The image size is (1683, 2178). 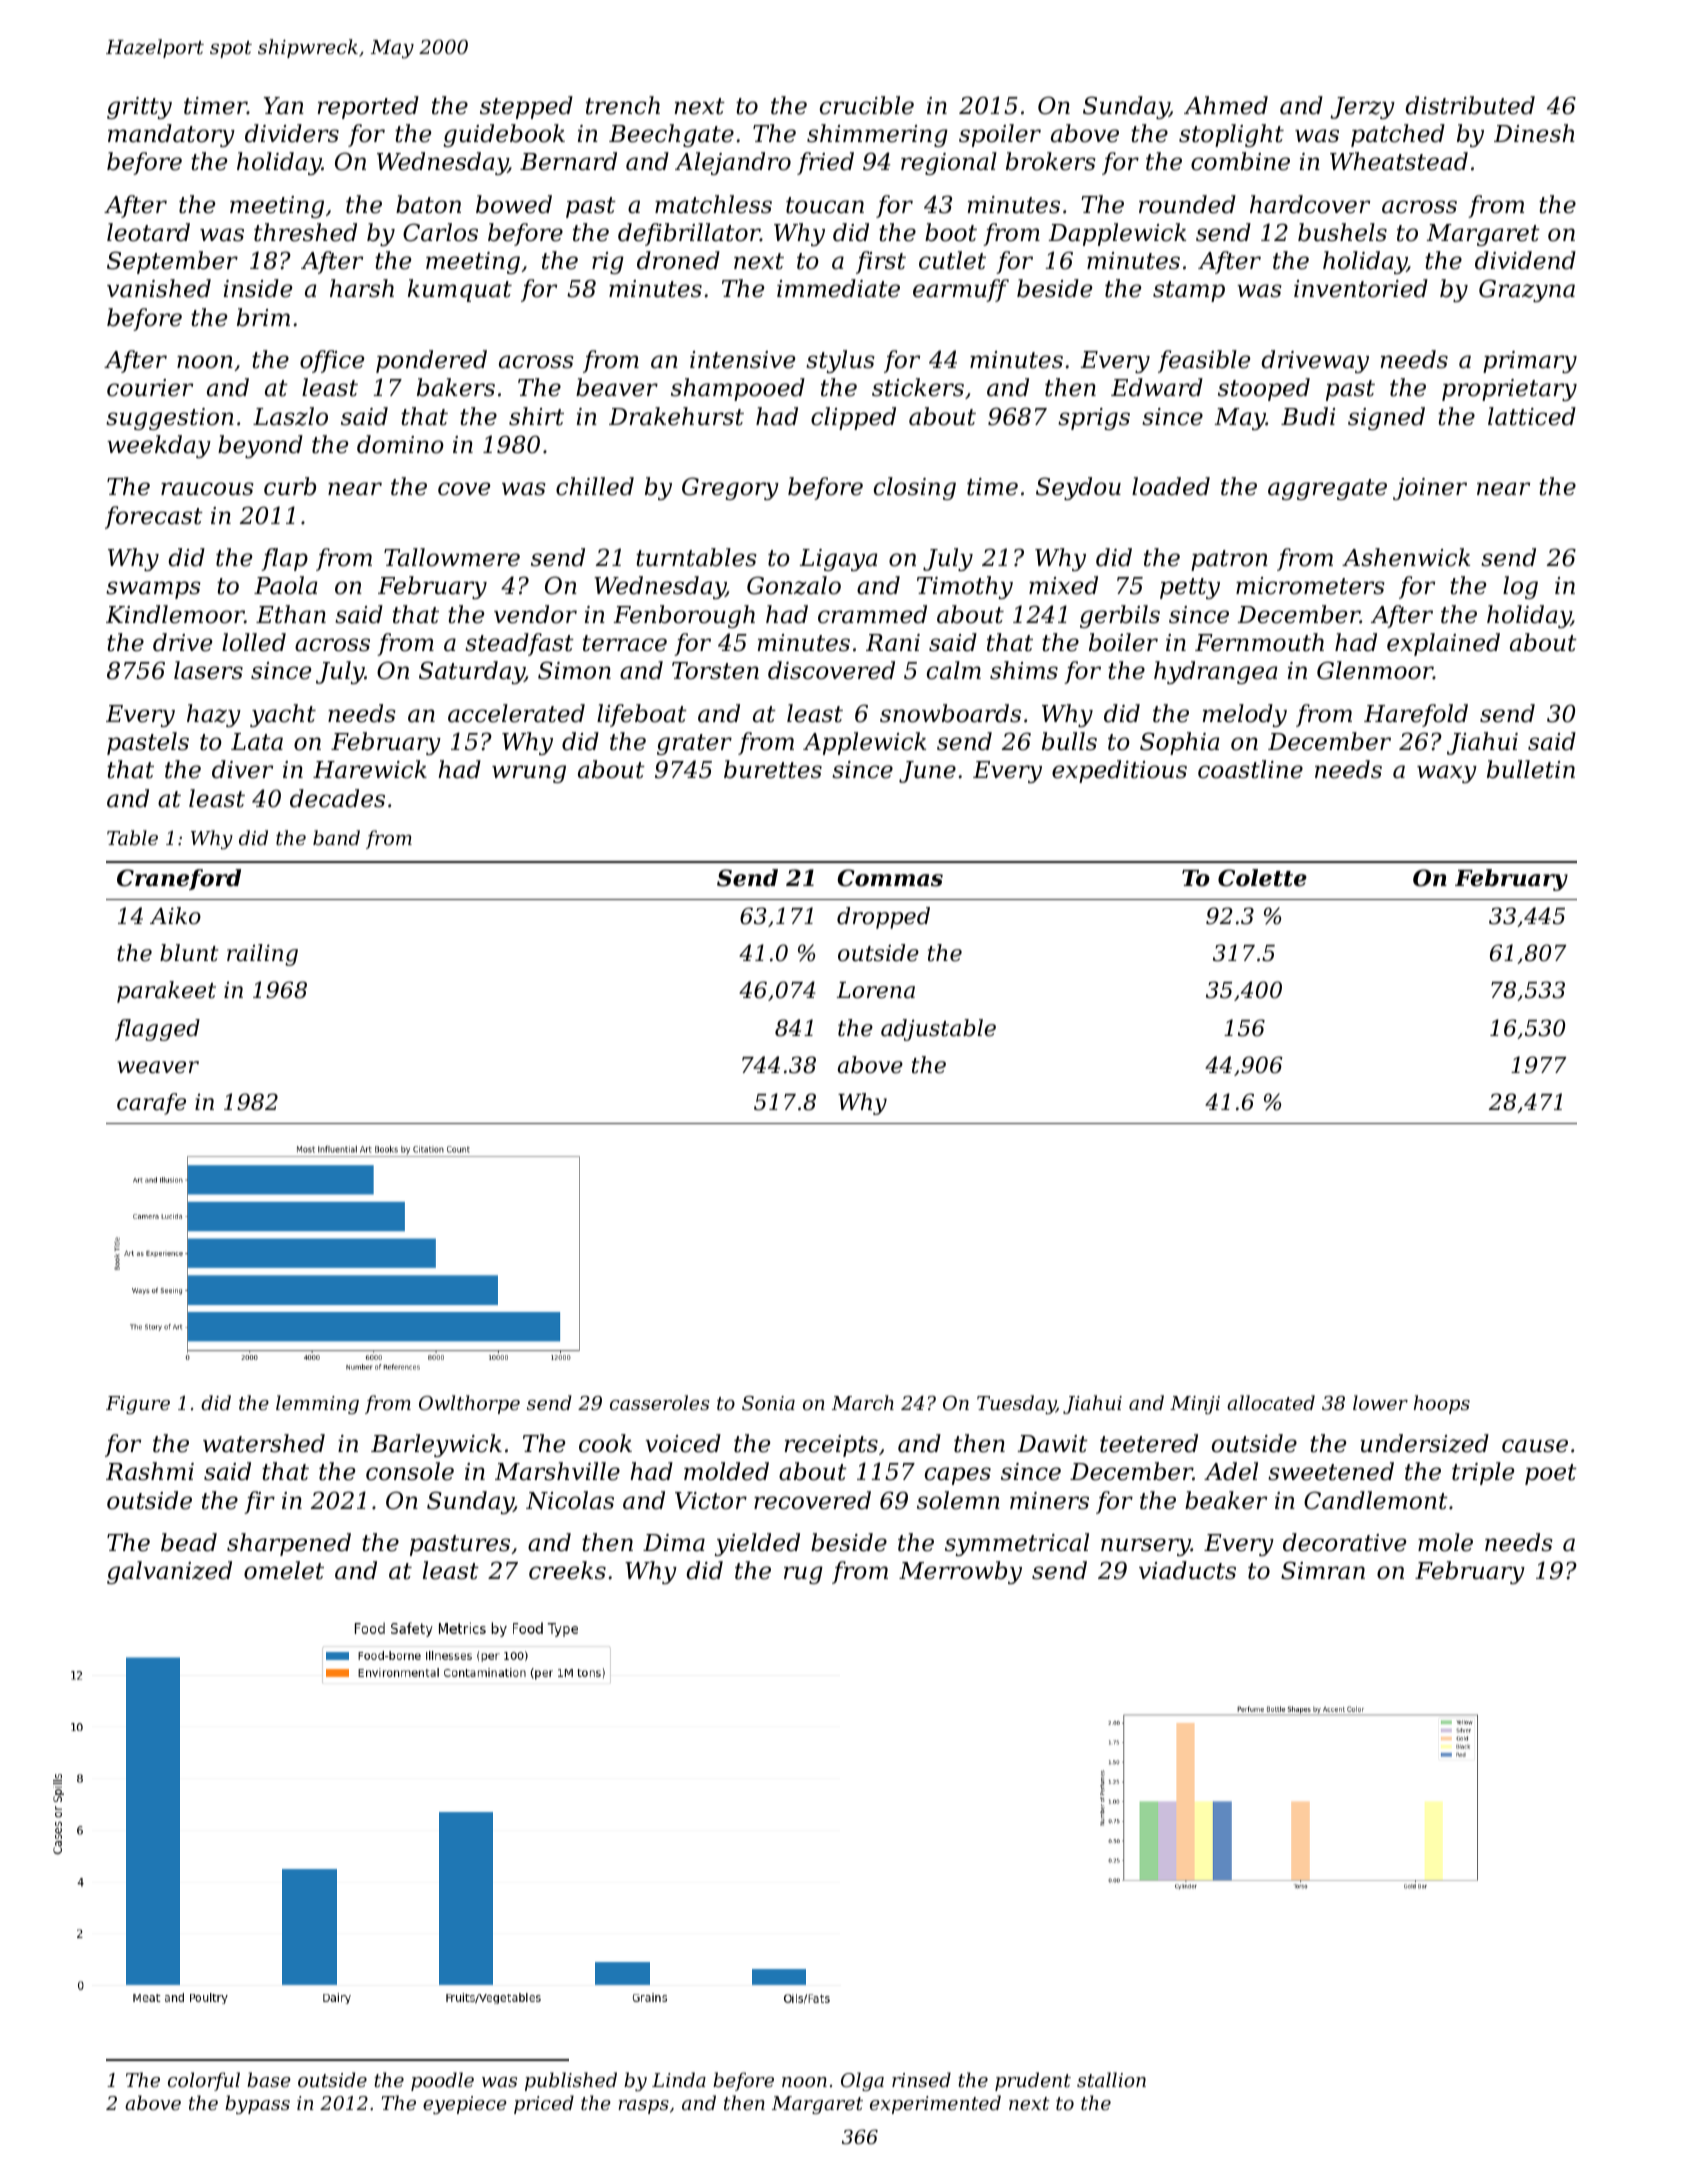 I want to click on base, so click(x=269, y=2079).
